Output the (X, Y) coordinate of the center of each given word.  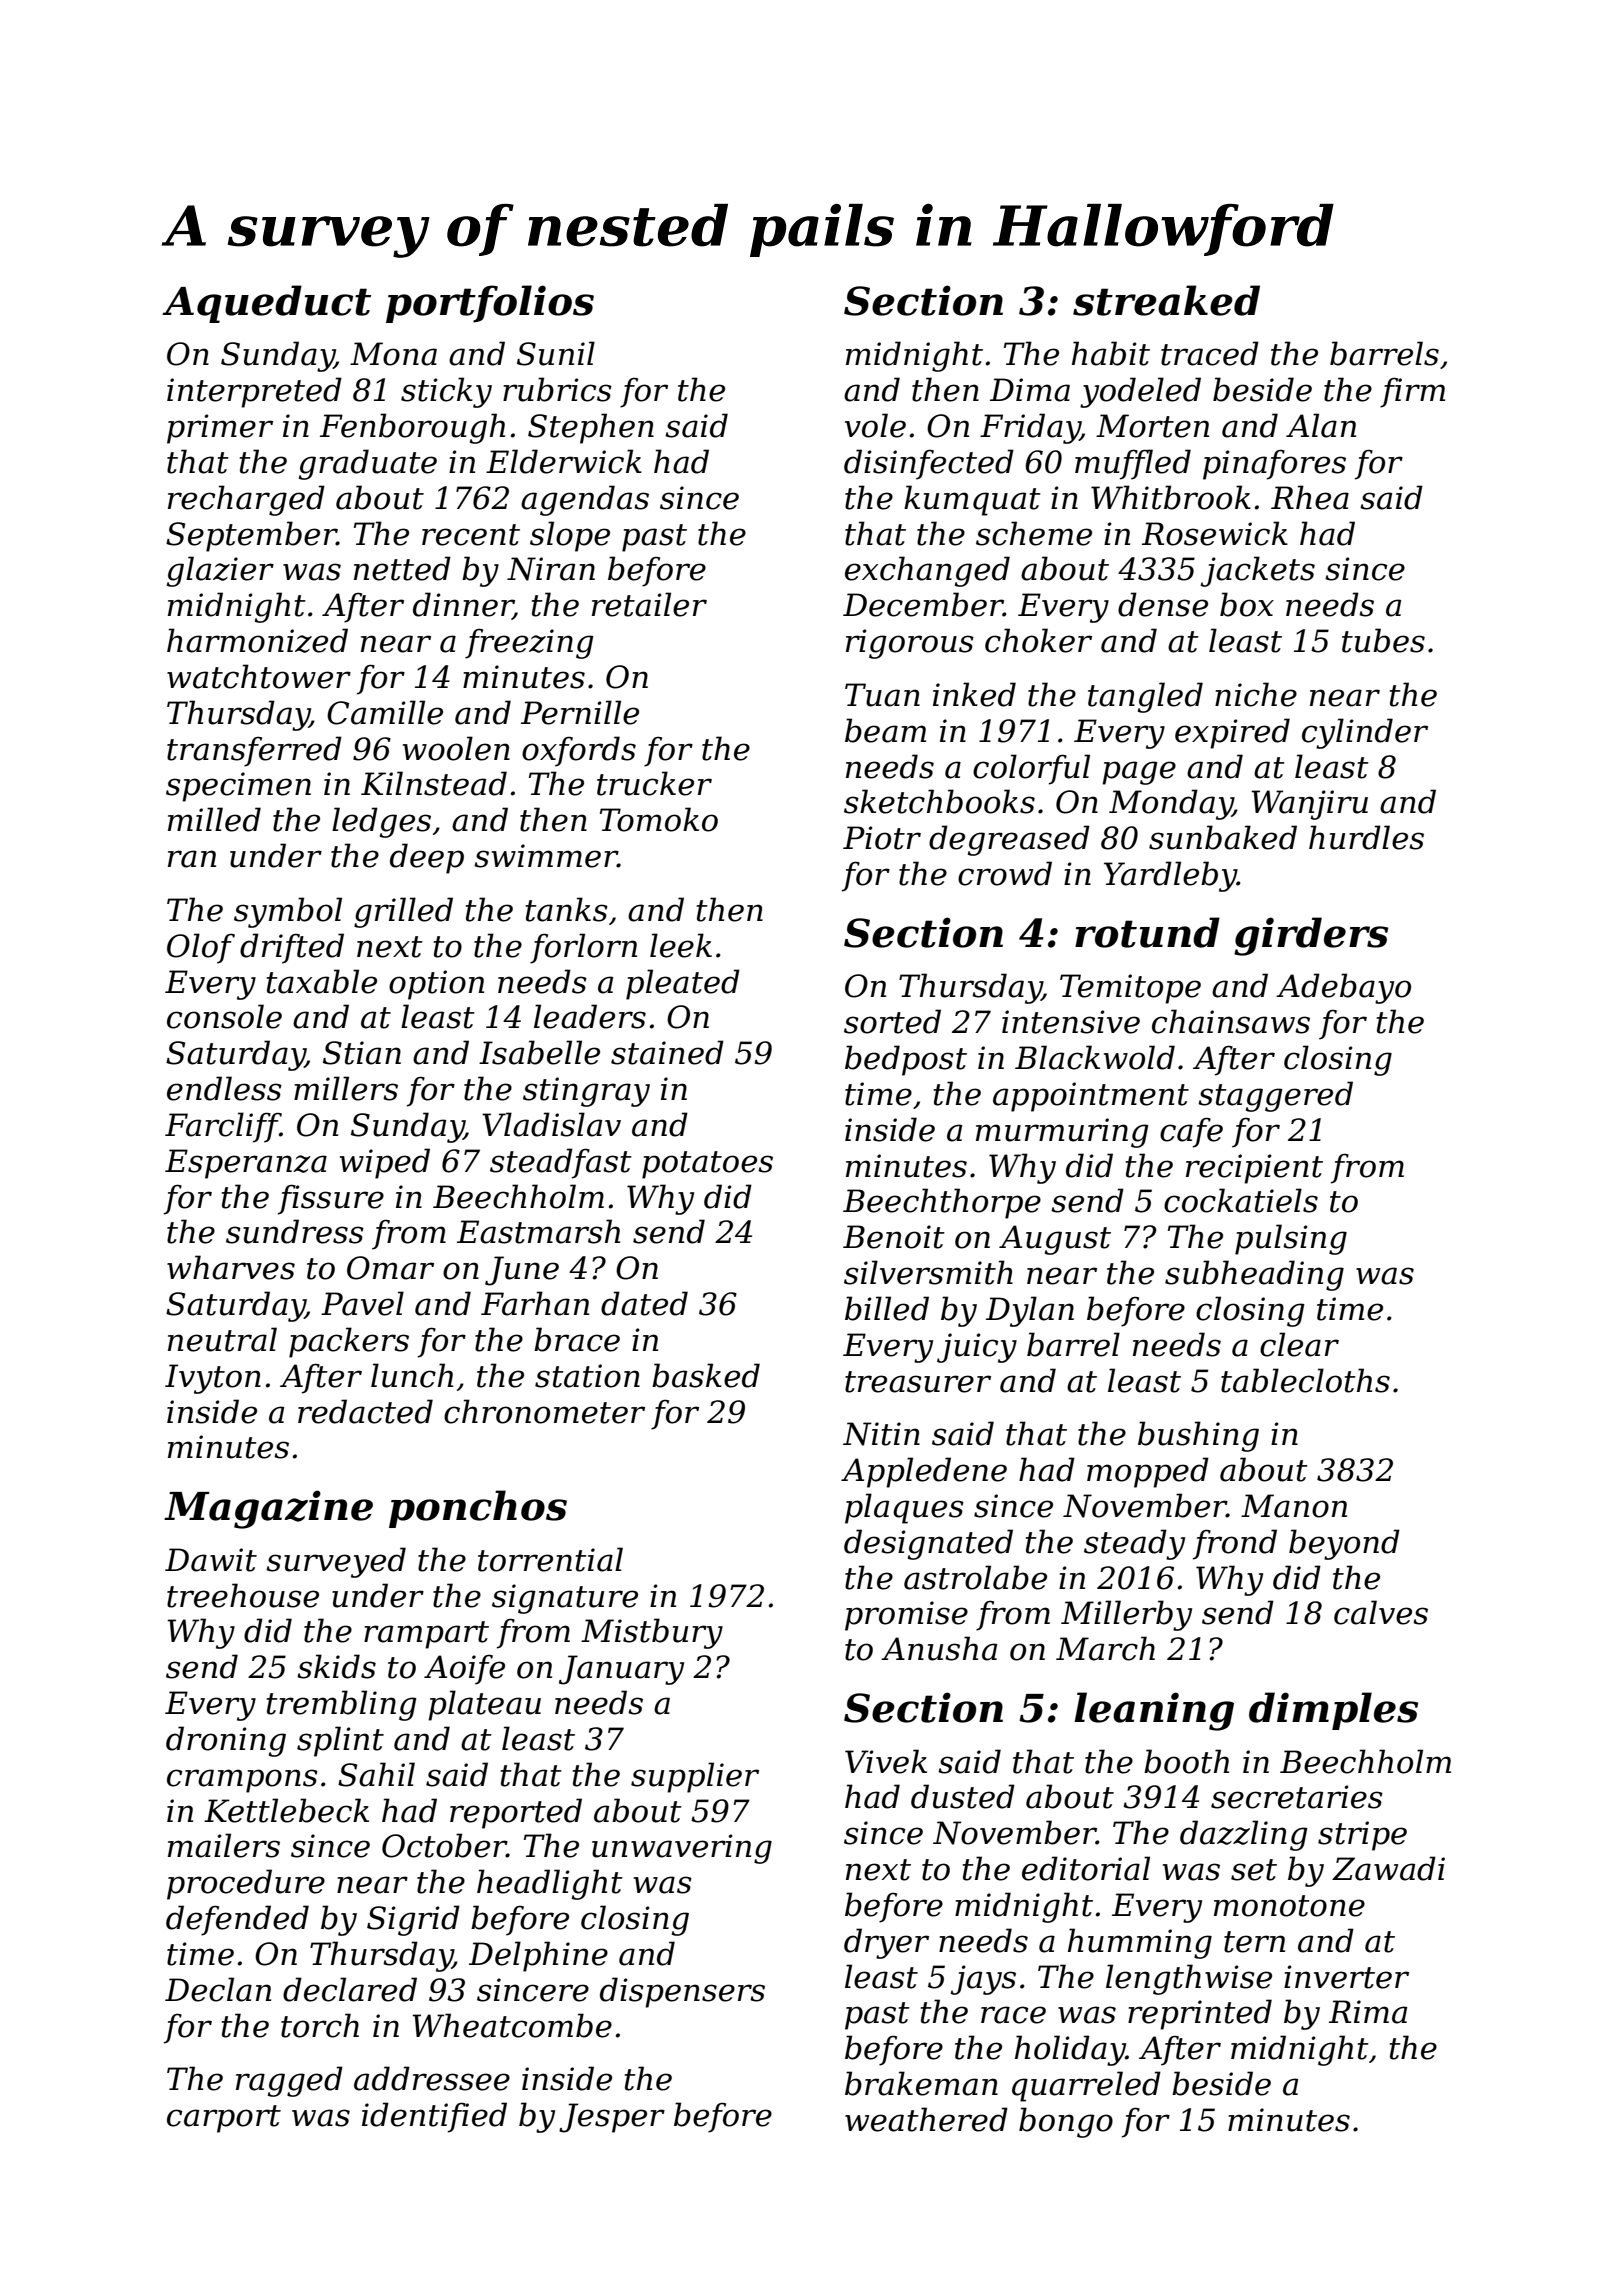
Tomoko (659, 819)
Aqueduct (266, 304)
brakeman (921, 2083)
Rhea (1310, 497)
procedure (246, 1884)
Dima (1030, 390)
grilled (403, 912)
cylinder (1365, 733)
